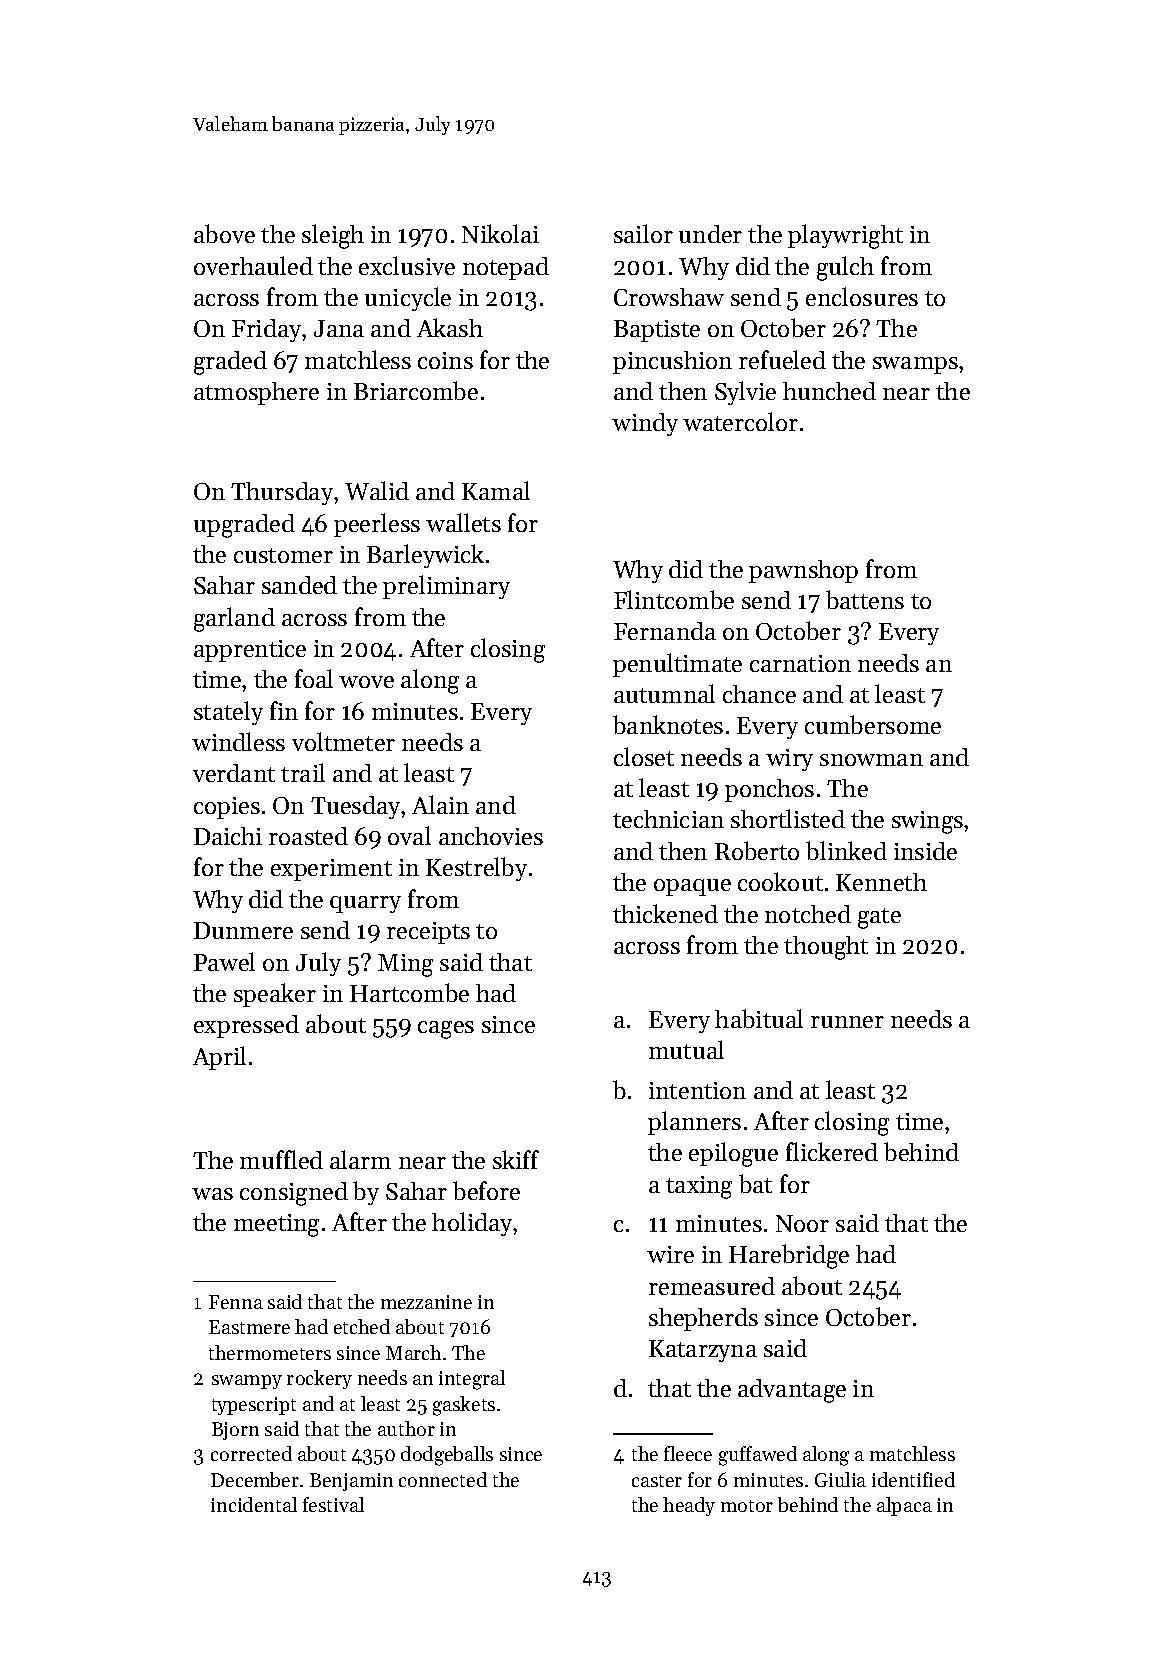 The width and height of the screenshot is (1165, 1654). I want to click on incidental, so click(254, 1504).
